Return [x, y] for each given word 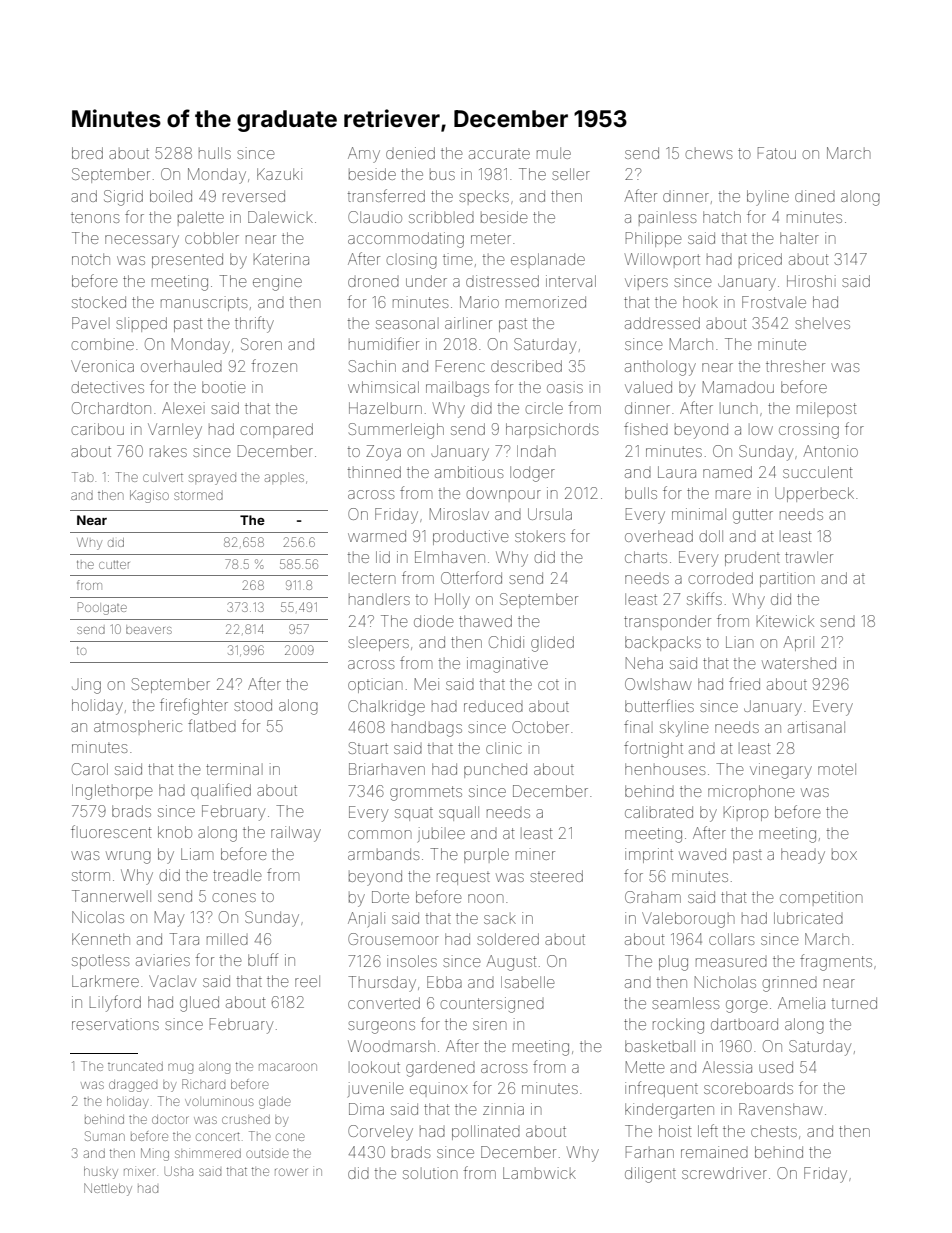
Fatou [777, 153]
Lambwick [539, 1173]
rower [291, 1172]
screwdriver [724, 1173]
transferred [386, 195]
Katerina [281, 259]
